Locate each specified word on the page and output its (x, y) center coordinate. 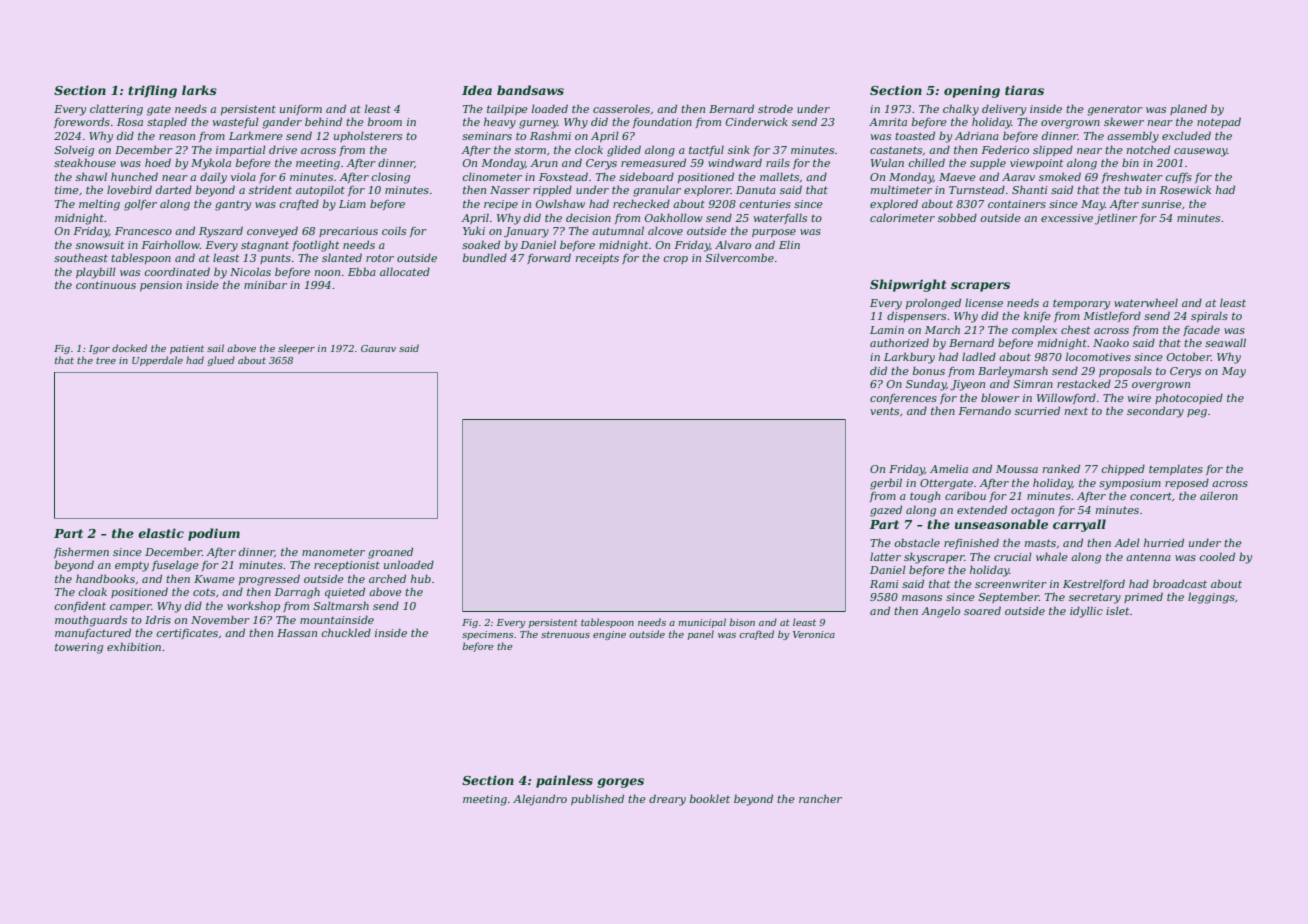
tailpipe (507, 109)
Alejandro (540, 800)
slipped (1053, 150)
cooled (1217, 556)
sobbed (957, 217)
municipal (702, 623)
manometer (333, 552)
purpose (774, 233)
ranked (1061, 468)
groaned (390, 553)
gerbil (886, 484)
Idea (477, 90)
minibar (265, 285)
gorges (620, 783)
